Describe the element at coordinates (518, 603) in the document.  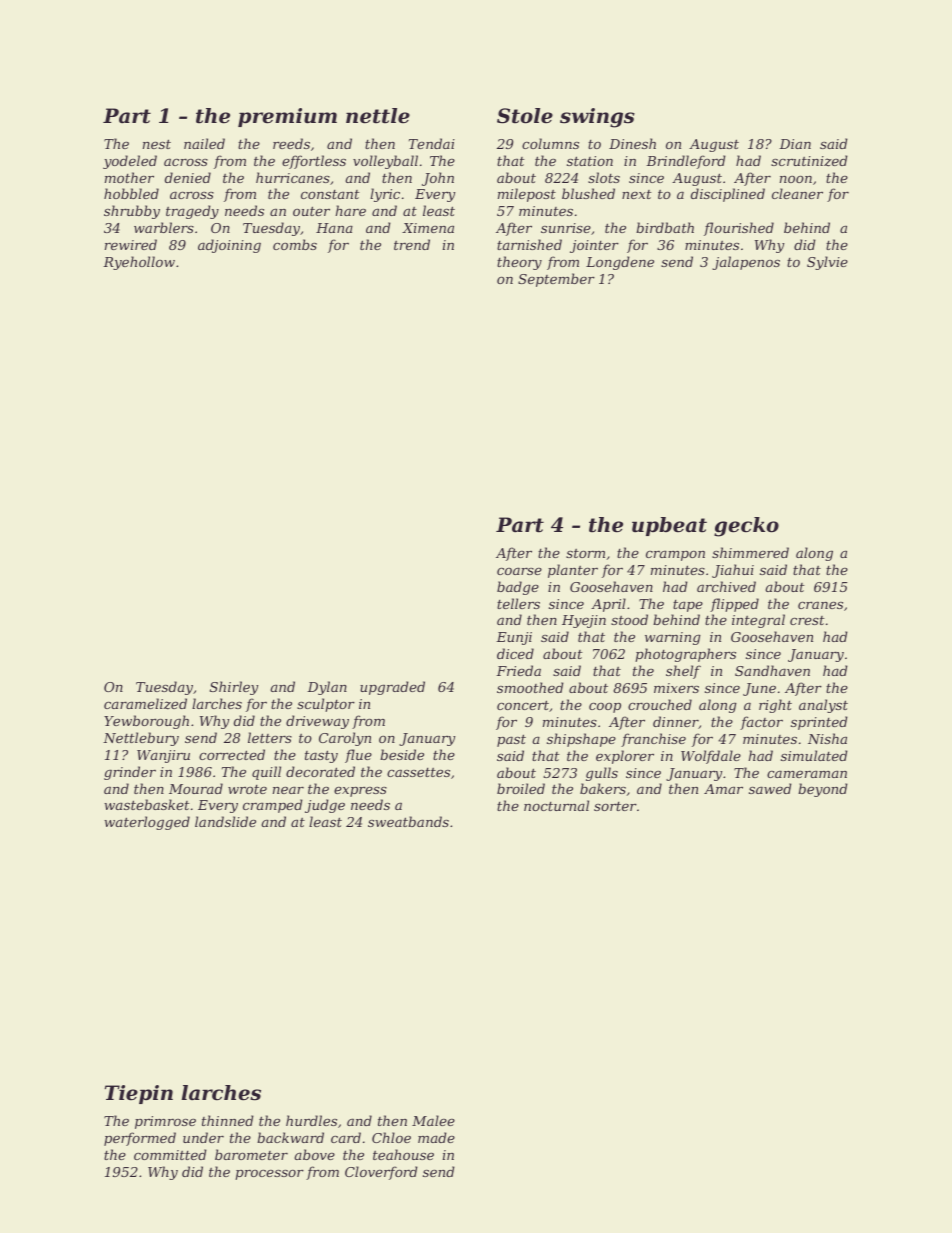
I see `tellers` at that location.
